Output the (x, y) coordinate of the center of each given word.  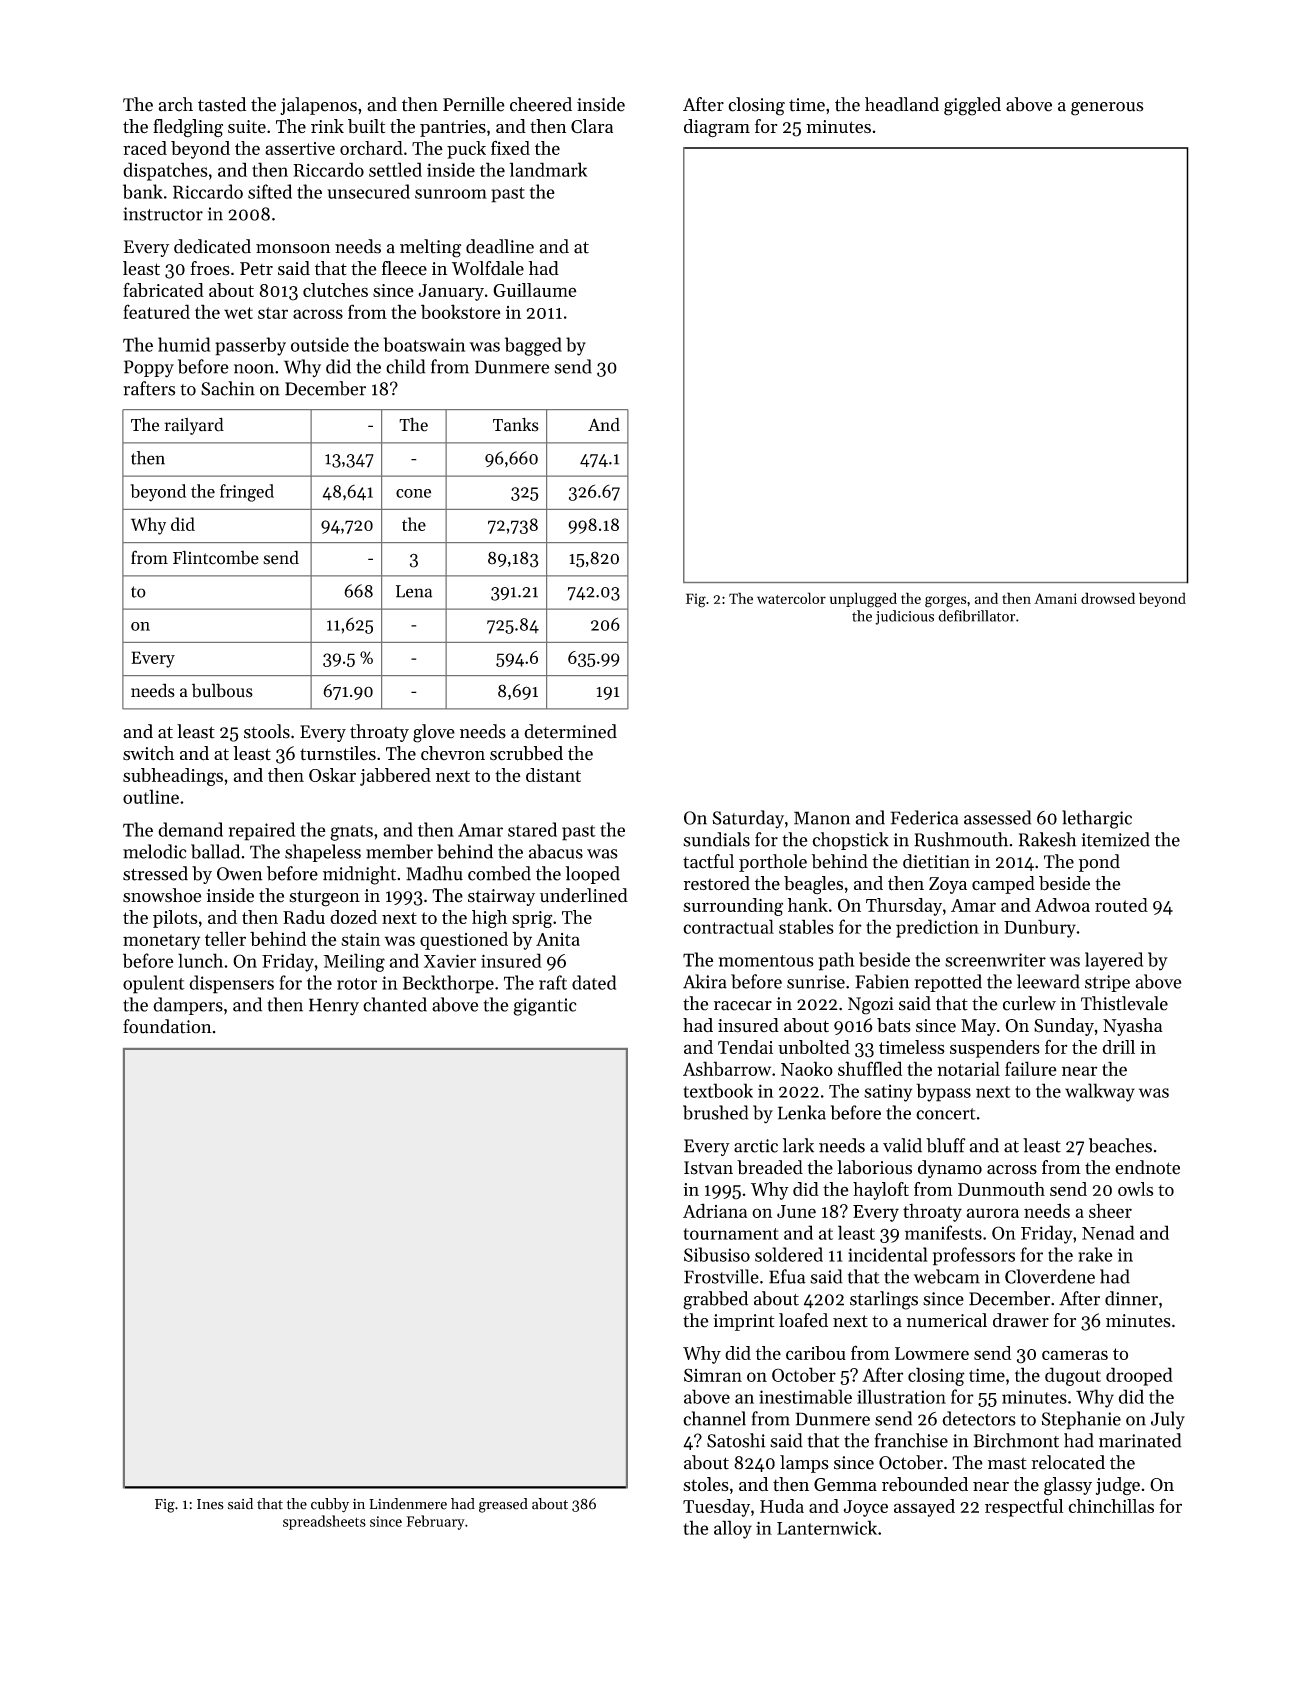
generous (1107, 109)
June (796, 1211)
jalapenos (318, 106)
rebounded (925, 1484)
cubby (330, 1505)
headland (902, 104)
